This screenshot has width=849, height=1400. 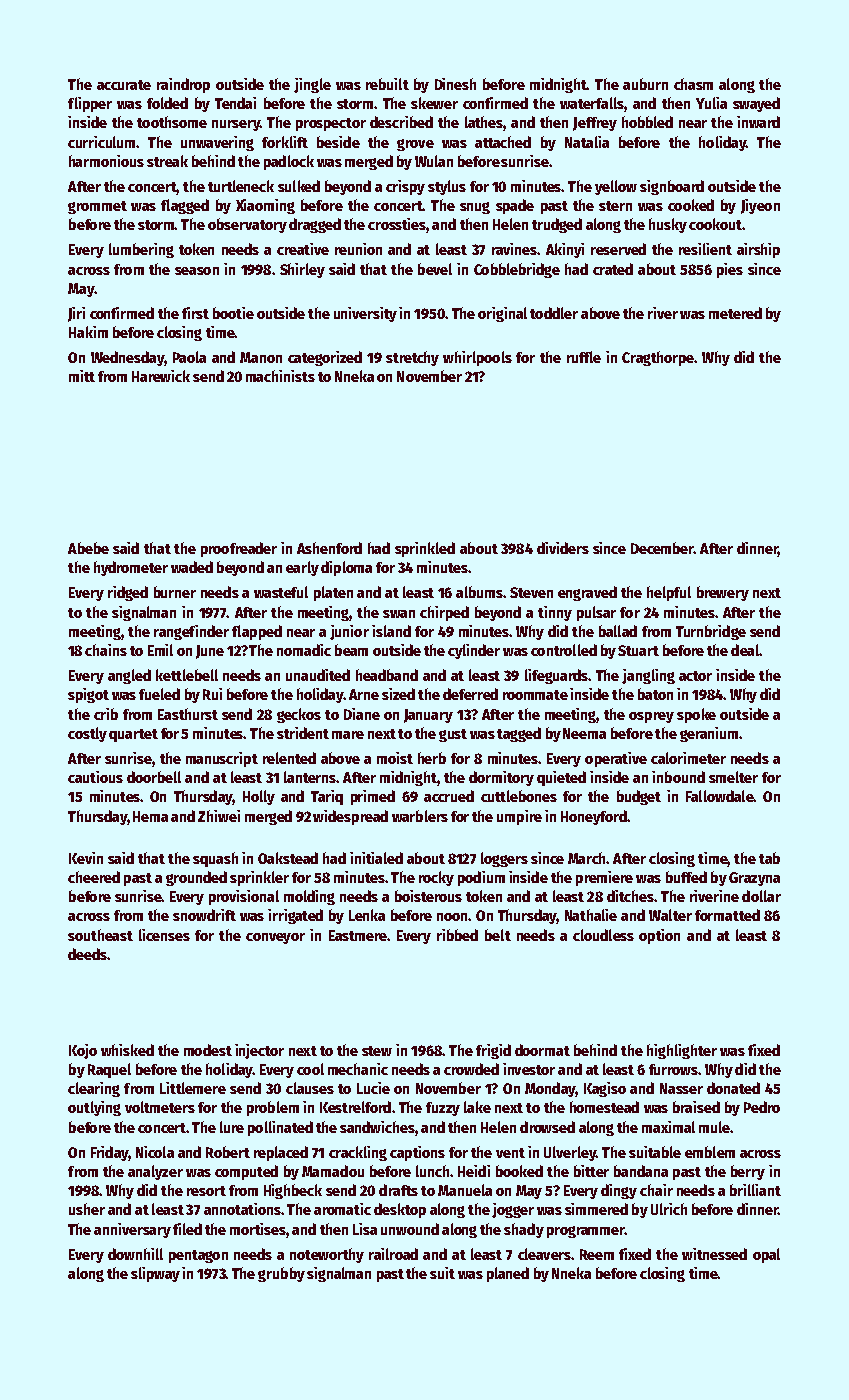 I want to click on planed, so click(x=508, y=1274).
